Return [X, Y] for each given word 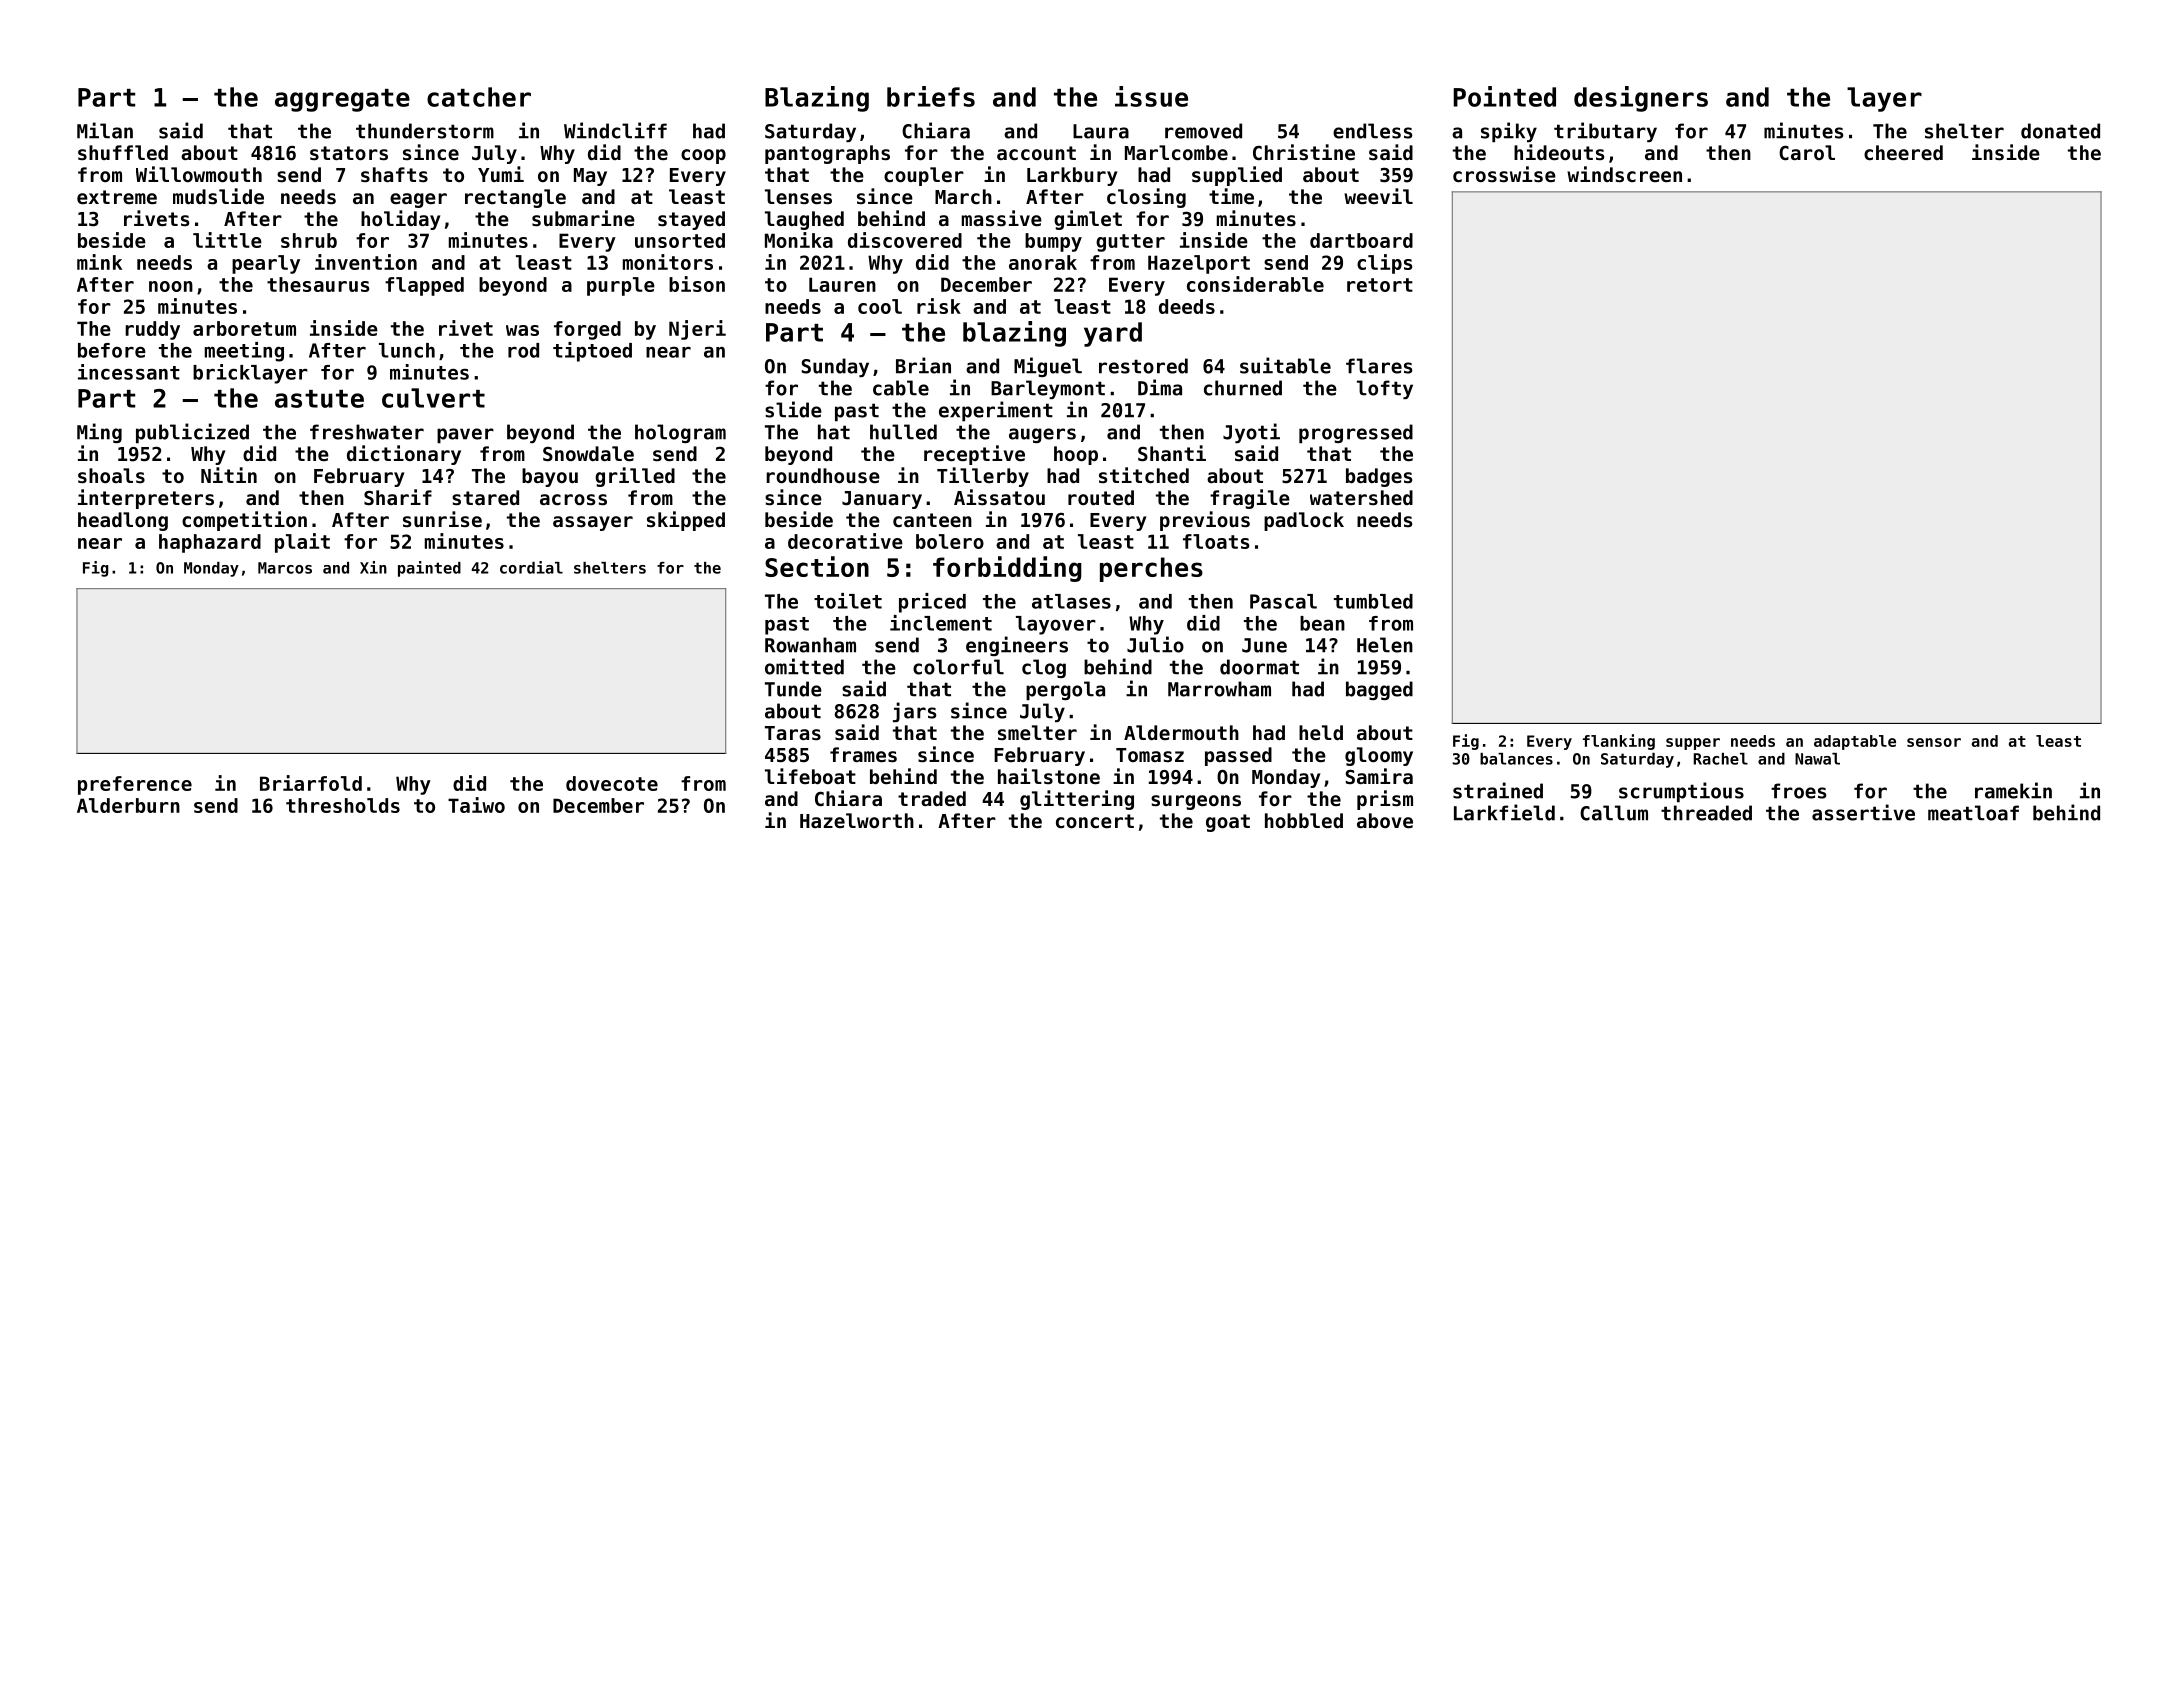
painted [429, 569]
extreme [117, 197]
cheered [1903, 152]
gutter [1130, 243]
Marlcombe [1176, 152]
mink [99, 262]
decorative [845, 541]
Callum [1614, 813]
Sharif [398, 497]
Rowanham [810, 645]
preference [135, 785]
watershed [1361, 498]
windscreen [1624, 174]
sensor [1934, 742]
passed [1238, 756]
